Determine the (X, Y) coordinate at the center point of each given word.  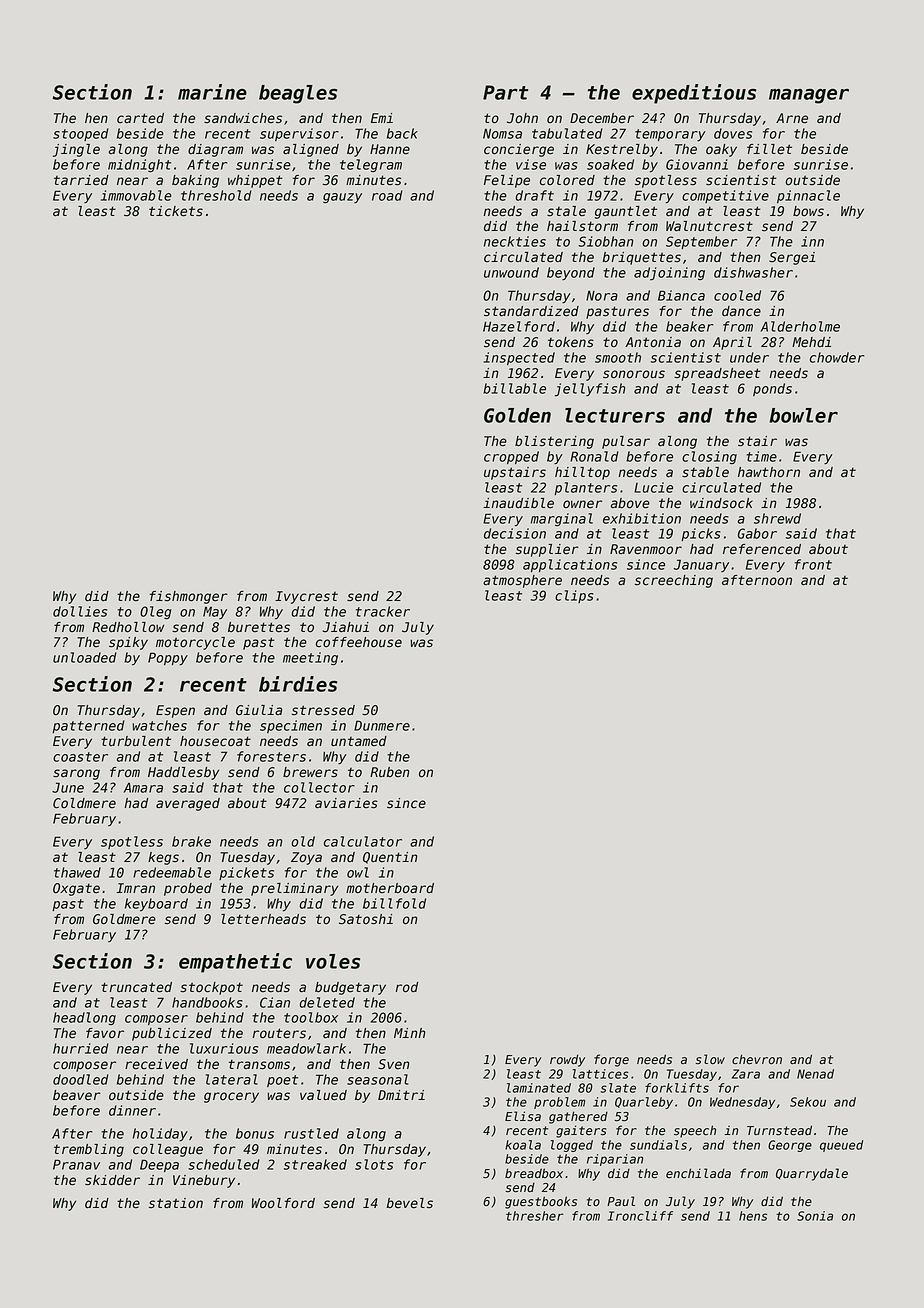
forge (611, 1060)
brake (191, 841)
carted (140, 118)
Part (506, 92)
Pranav (76, 1164)
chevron (757, 1059)
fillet (769, 149)
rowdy (567, 1060)
